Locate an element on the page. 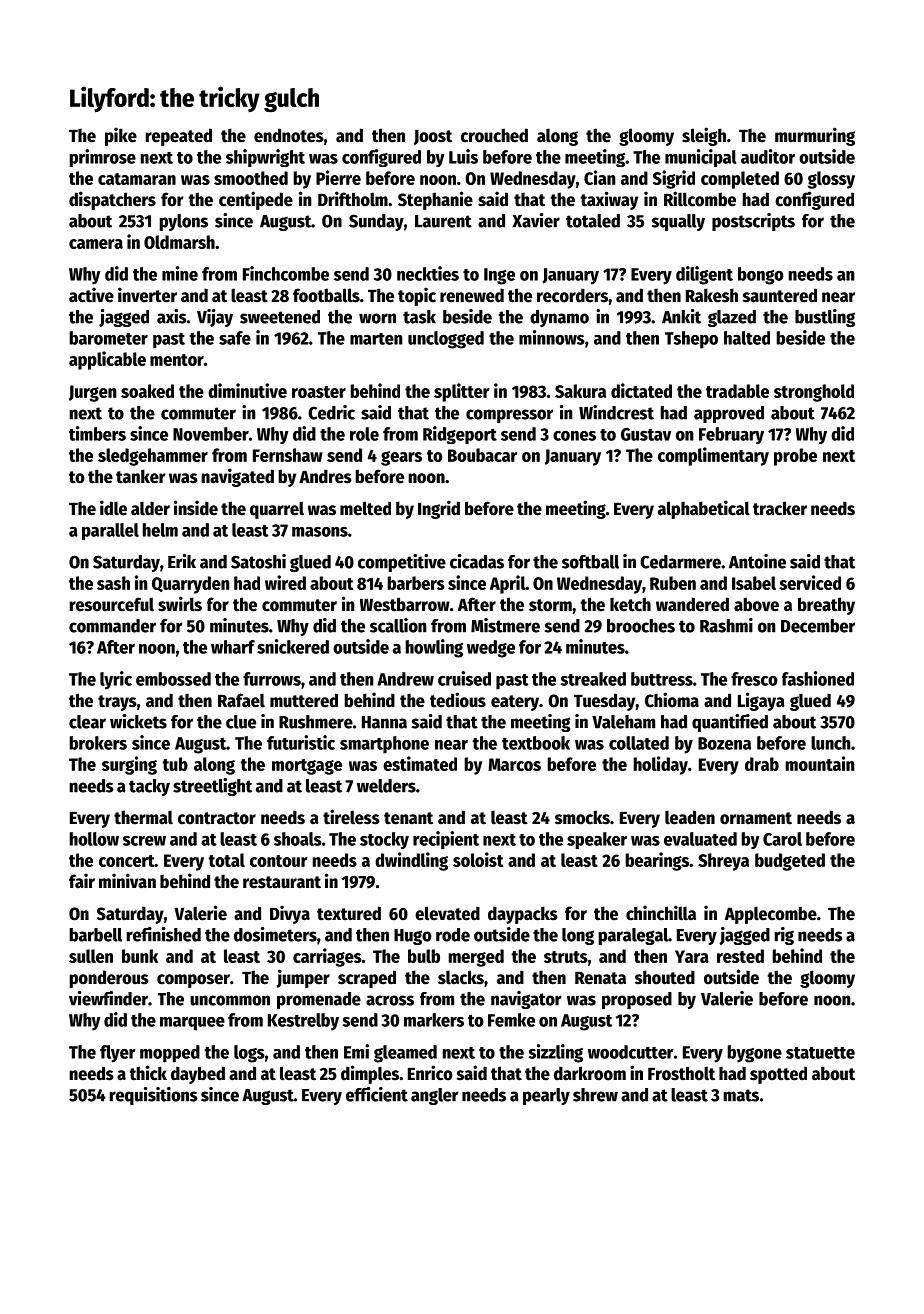 The image size is (924, 1314). Cian is located at coordinates (600, 177).
